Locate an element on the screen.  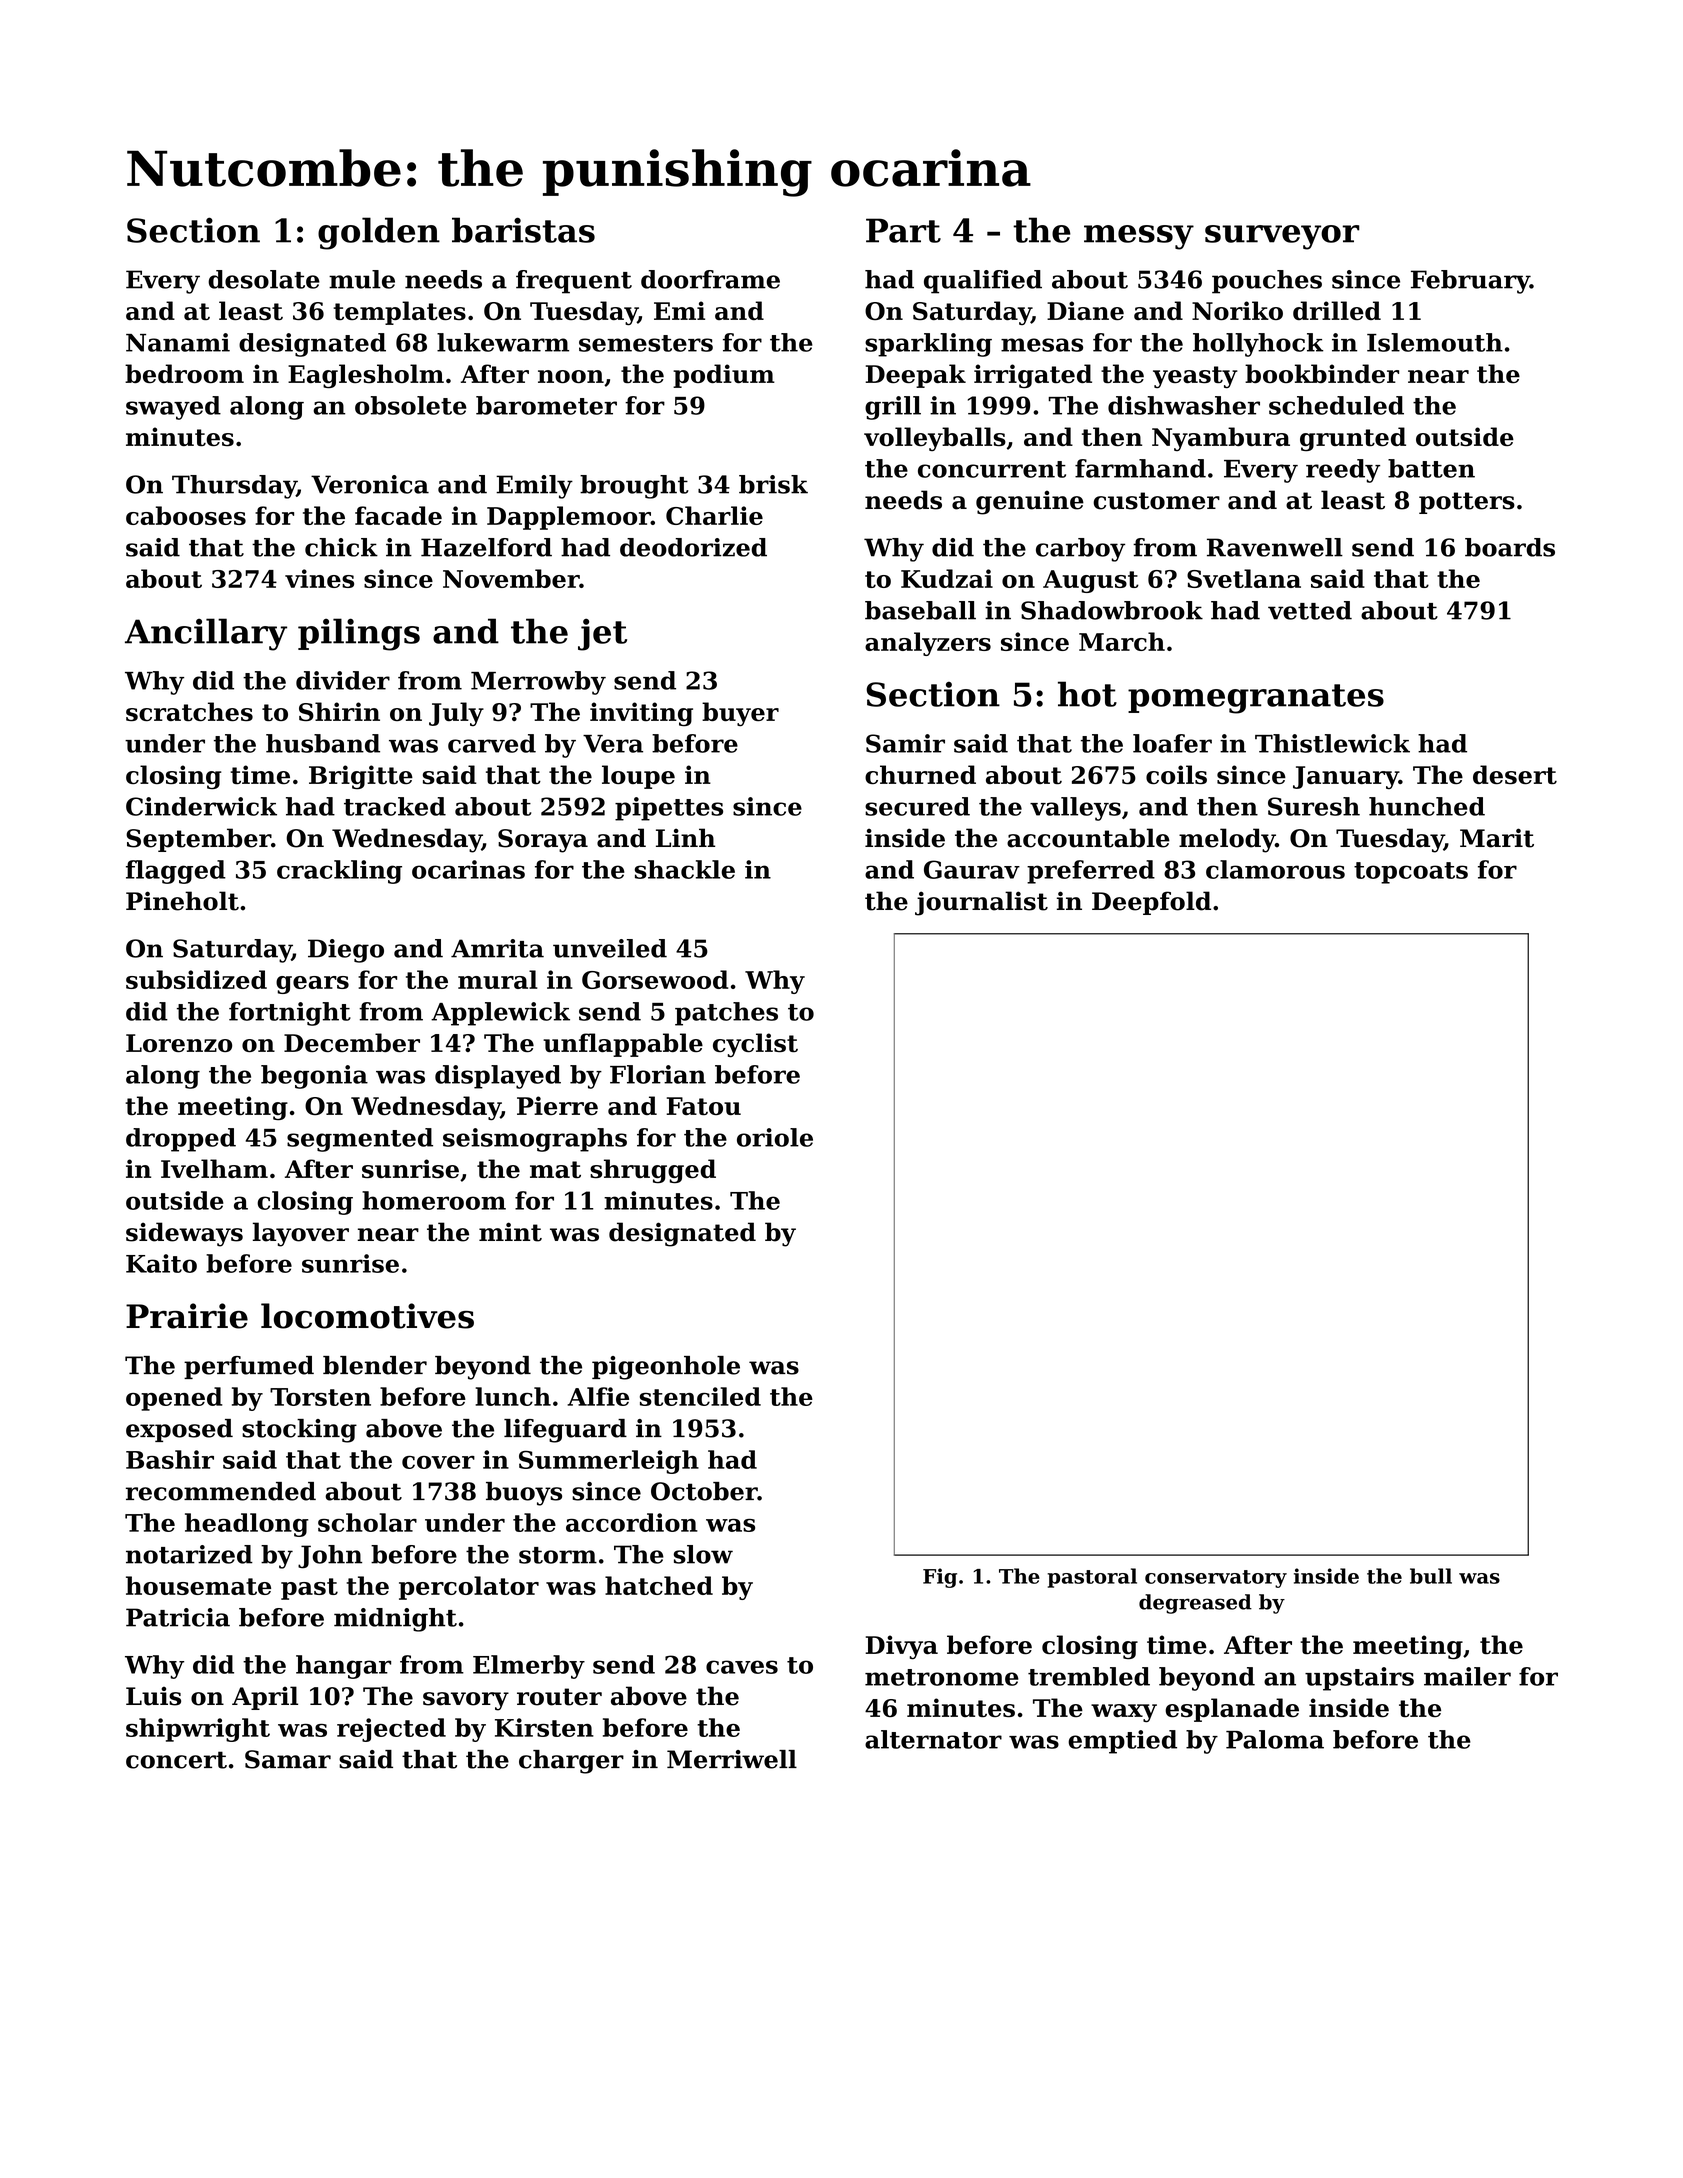
jet is located at coordinates (602, 634).
